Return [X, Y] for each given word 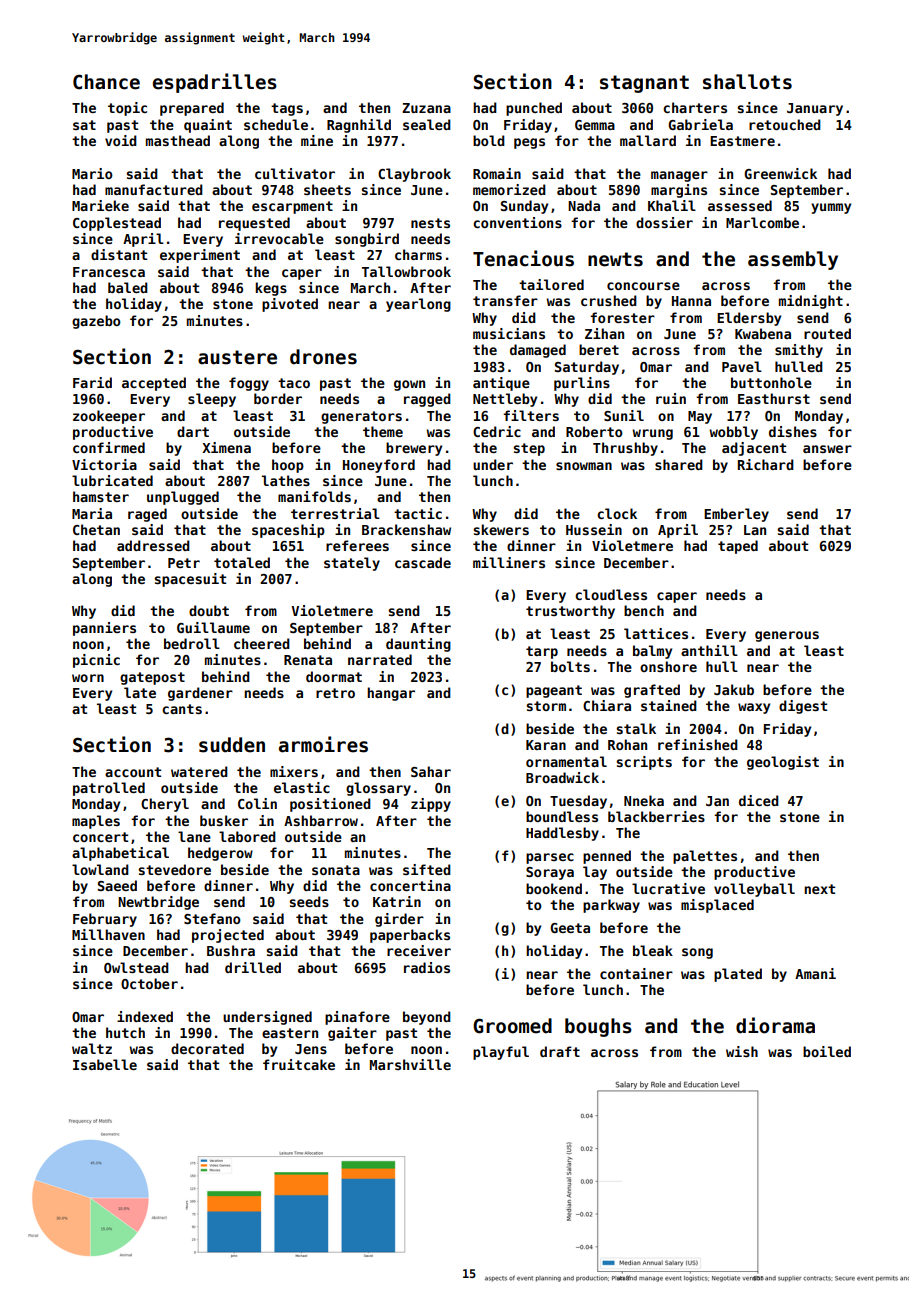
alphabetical [120, 854]
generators [361, 417]
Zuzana [426, 108]
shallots [747, 82]
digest [803, 707]
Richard [766, 464]
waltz [92, 1048]
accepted [154, 384]
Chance [106, 82]
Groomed [512, 1026]
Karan [546, 745]
